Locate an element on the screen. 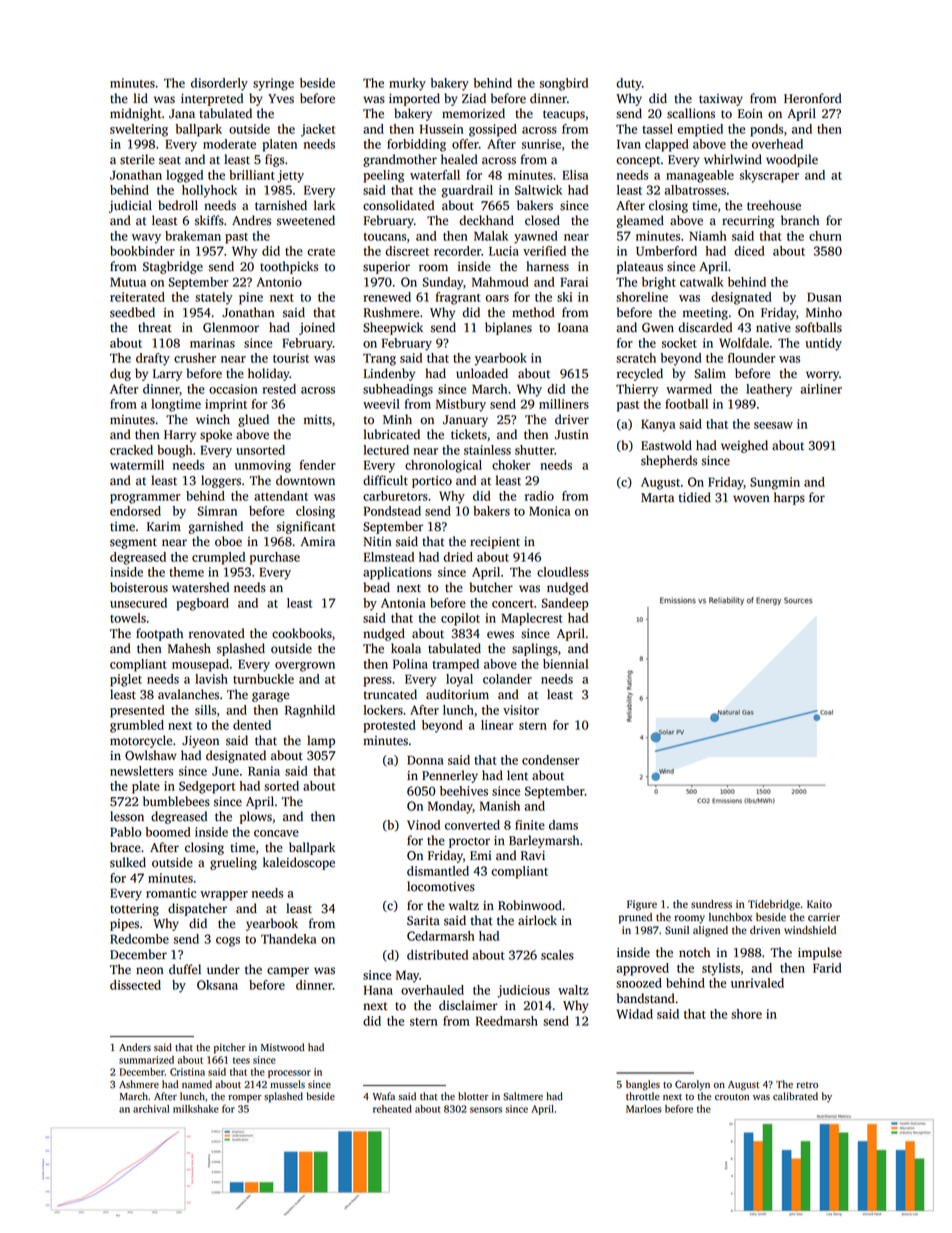 This screenshot has width=952, height=1233. processor is located at coordinates (289, 1074).
